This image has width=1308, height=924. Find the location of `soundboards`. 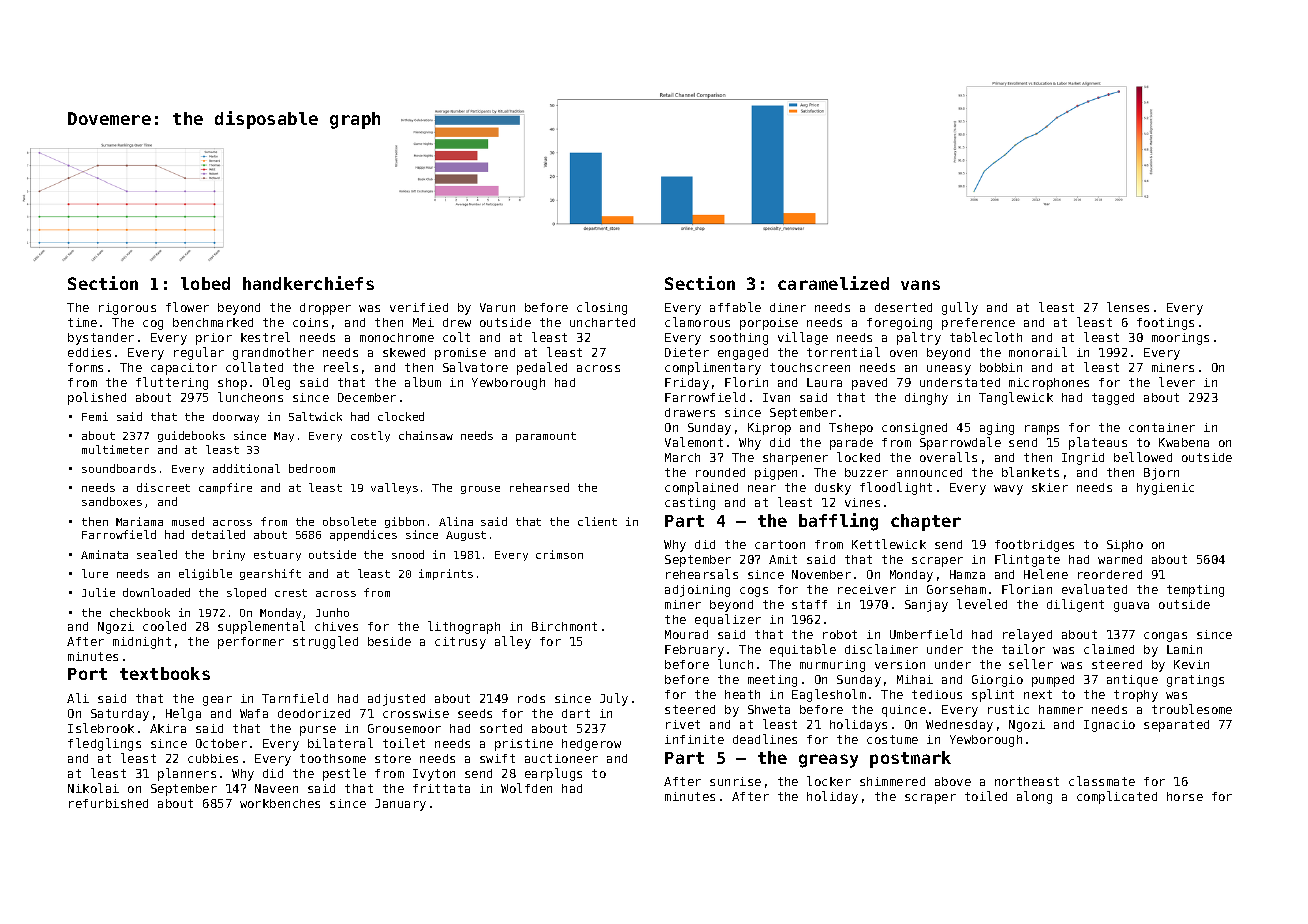

soundboards is located at coordinates (119, 468).
